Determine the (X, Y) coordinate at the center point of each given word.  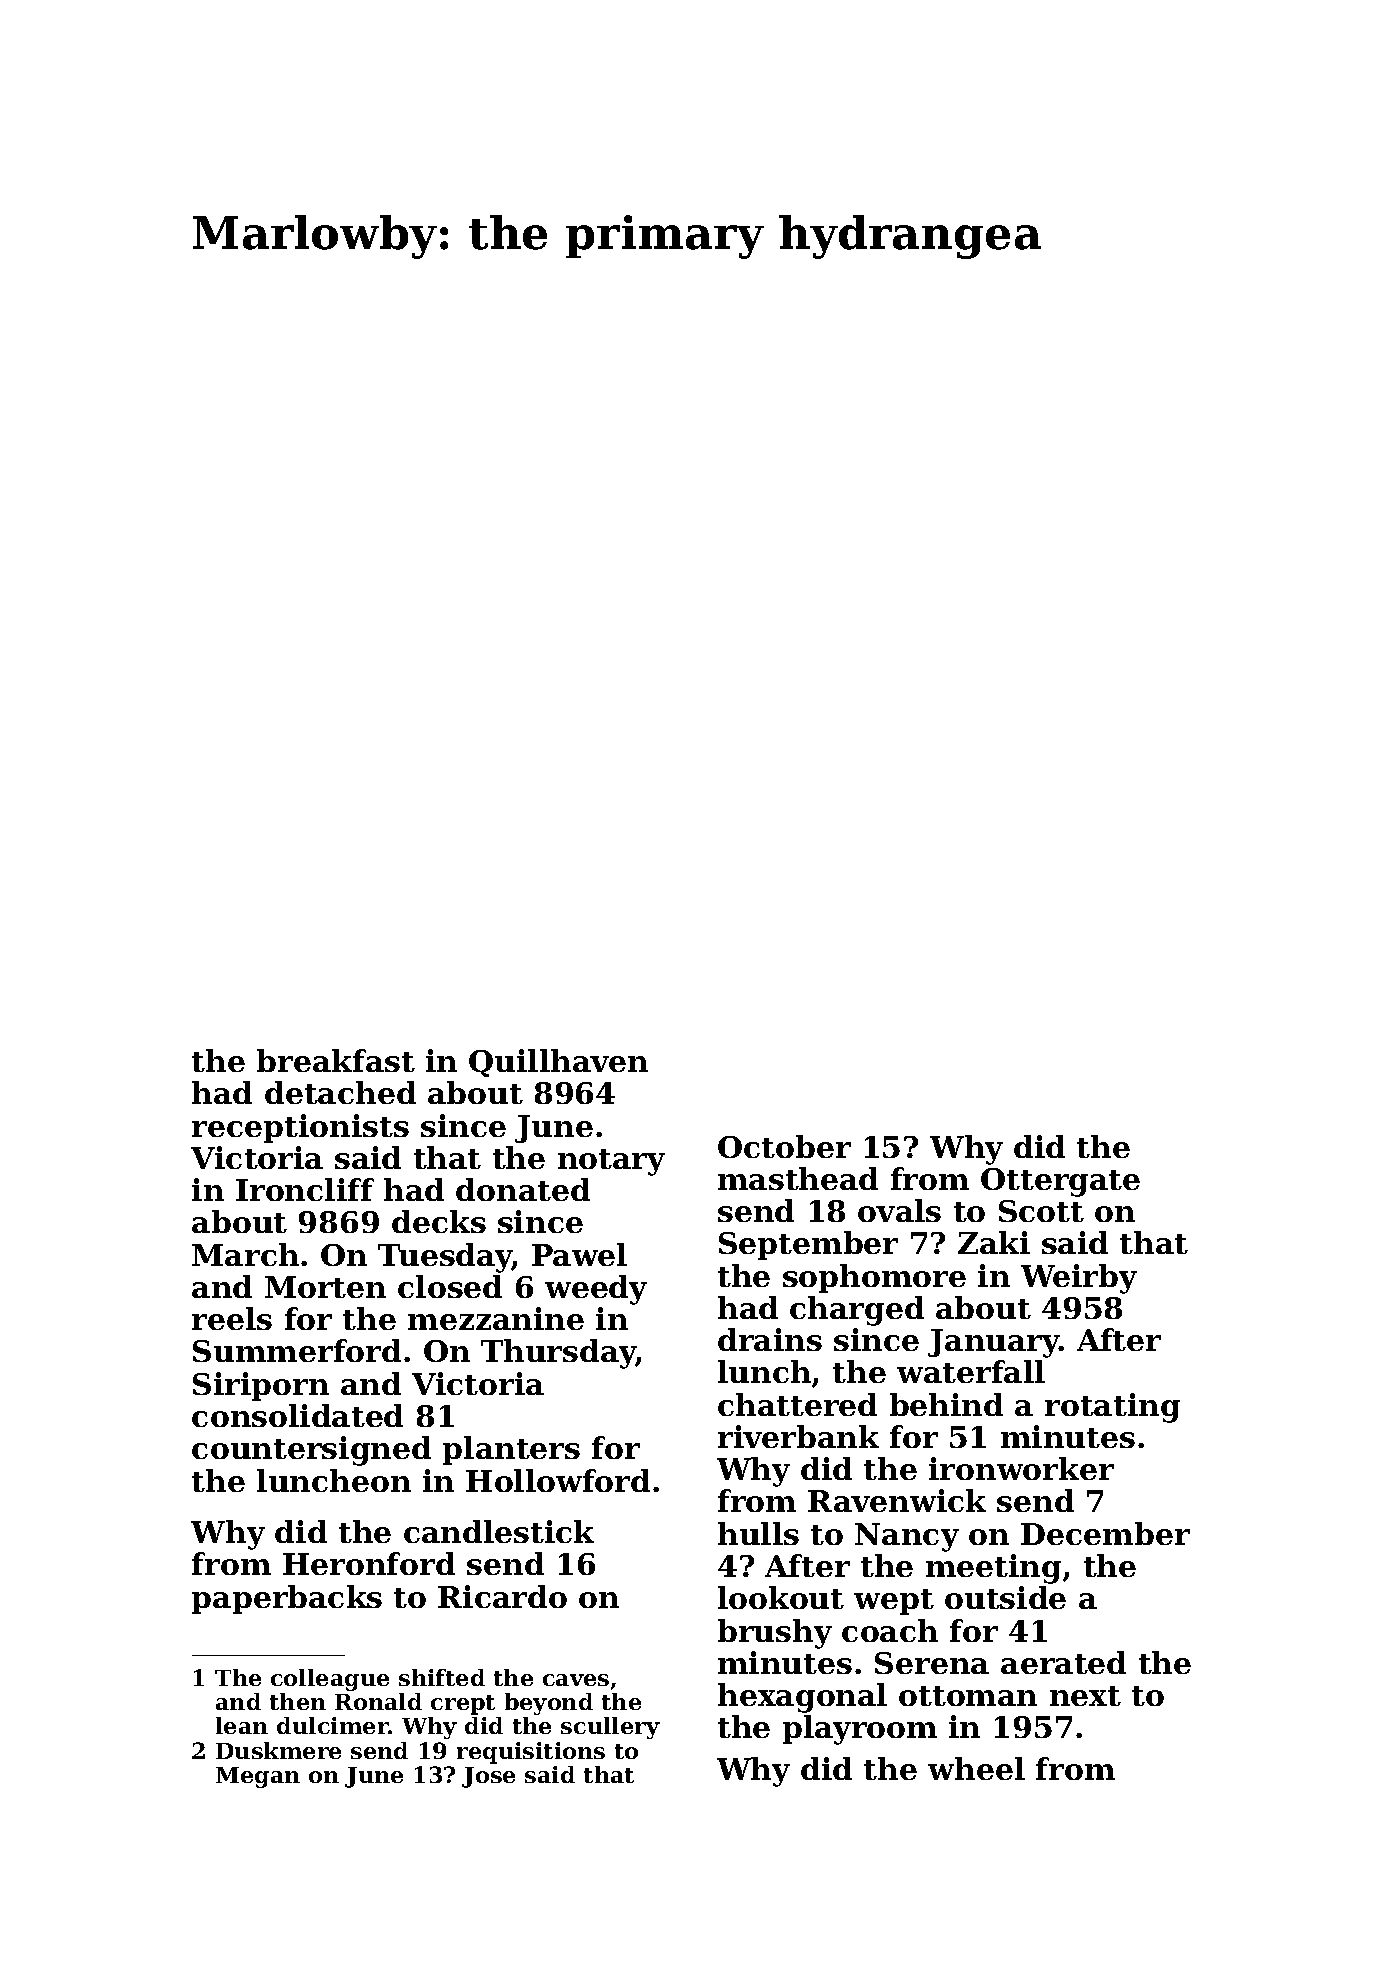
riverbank (798, 1436)
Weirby (1079, 1279)
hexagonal (802, 1698)
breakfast (336, 1060)
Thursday (558, 1354)
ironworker (1021, 1468)
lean (242, 1725)
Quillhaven (558, 1063)
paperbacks (287, 1599)
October (784, 1146)
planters (511, 1450)
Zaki (994, 1242)
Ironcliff (305, 1189)
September (808, 1245)
